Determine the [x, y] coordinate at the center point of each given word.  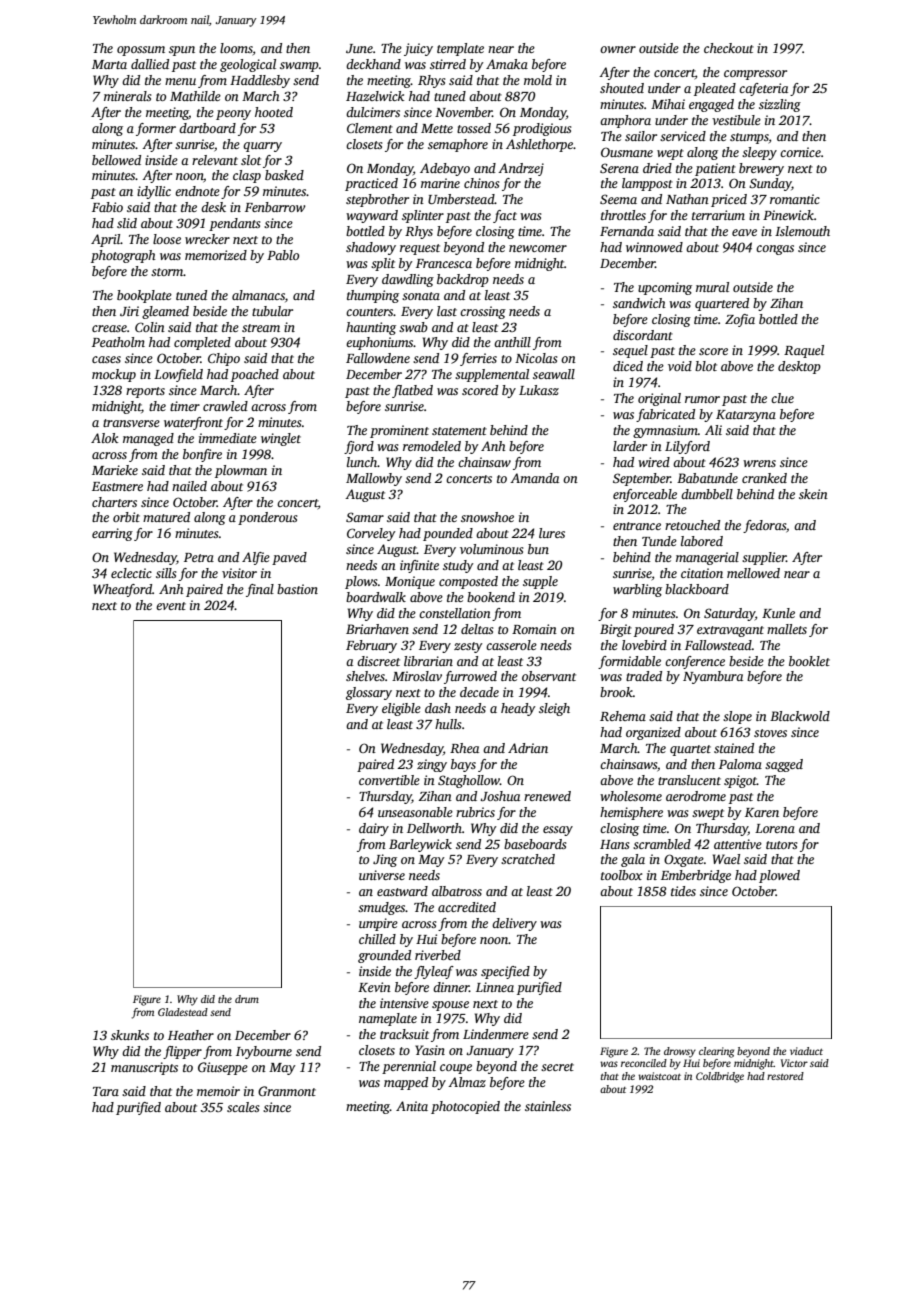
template [460, 49]
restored [785, 1076]
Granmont [287, 1091]
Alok [104, 438]
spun [182, 51]
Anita [412, 1106]
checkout [729, 48]
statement [459, 431]
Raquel [804, 351]
